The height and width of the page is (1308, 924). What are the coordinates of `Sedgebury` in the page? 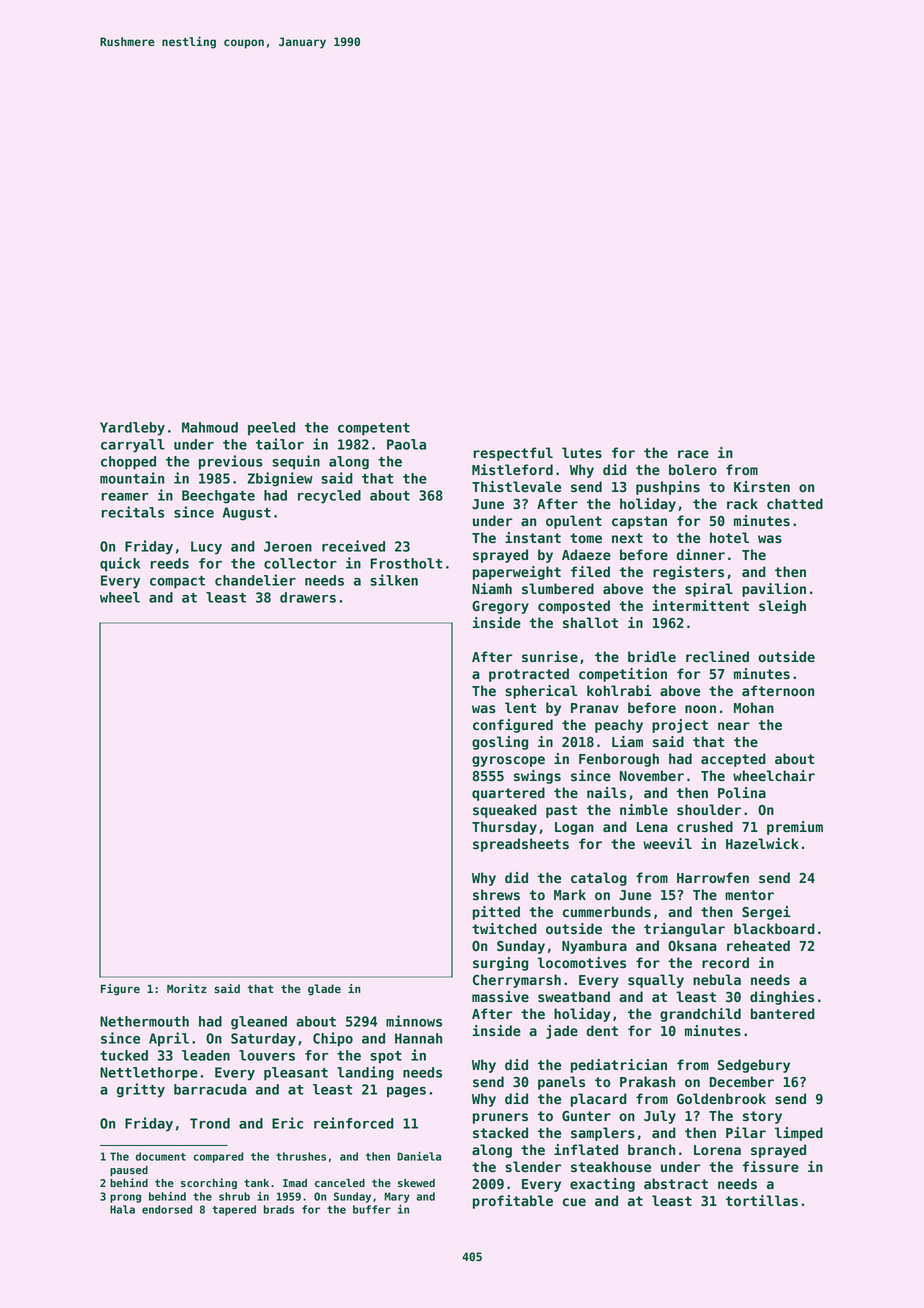 It's located at (754, 1066).
